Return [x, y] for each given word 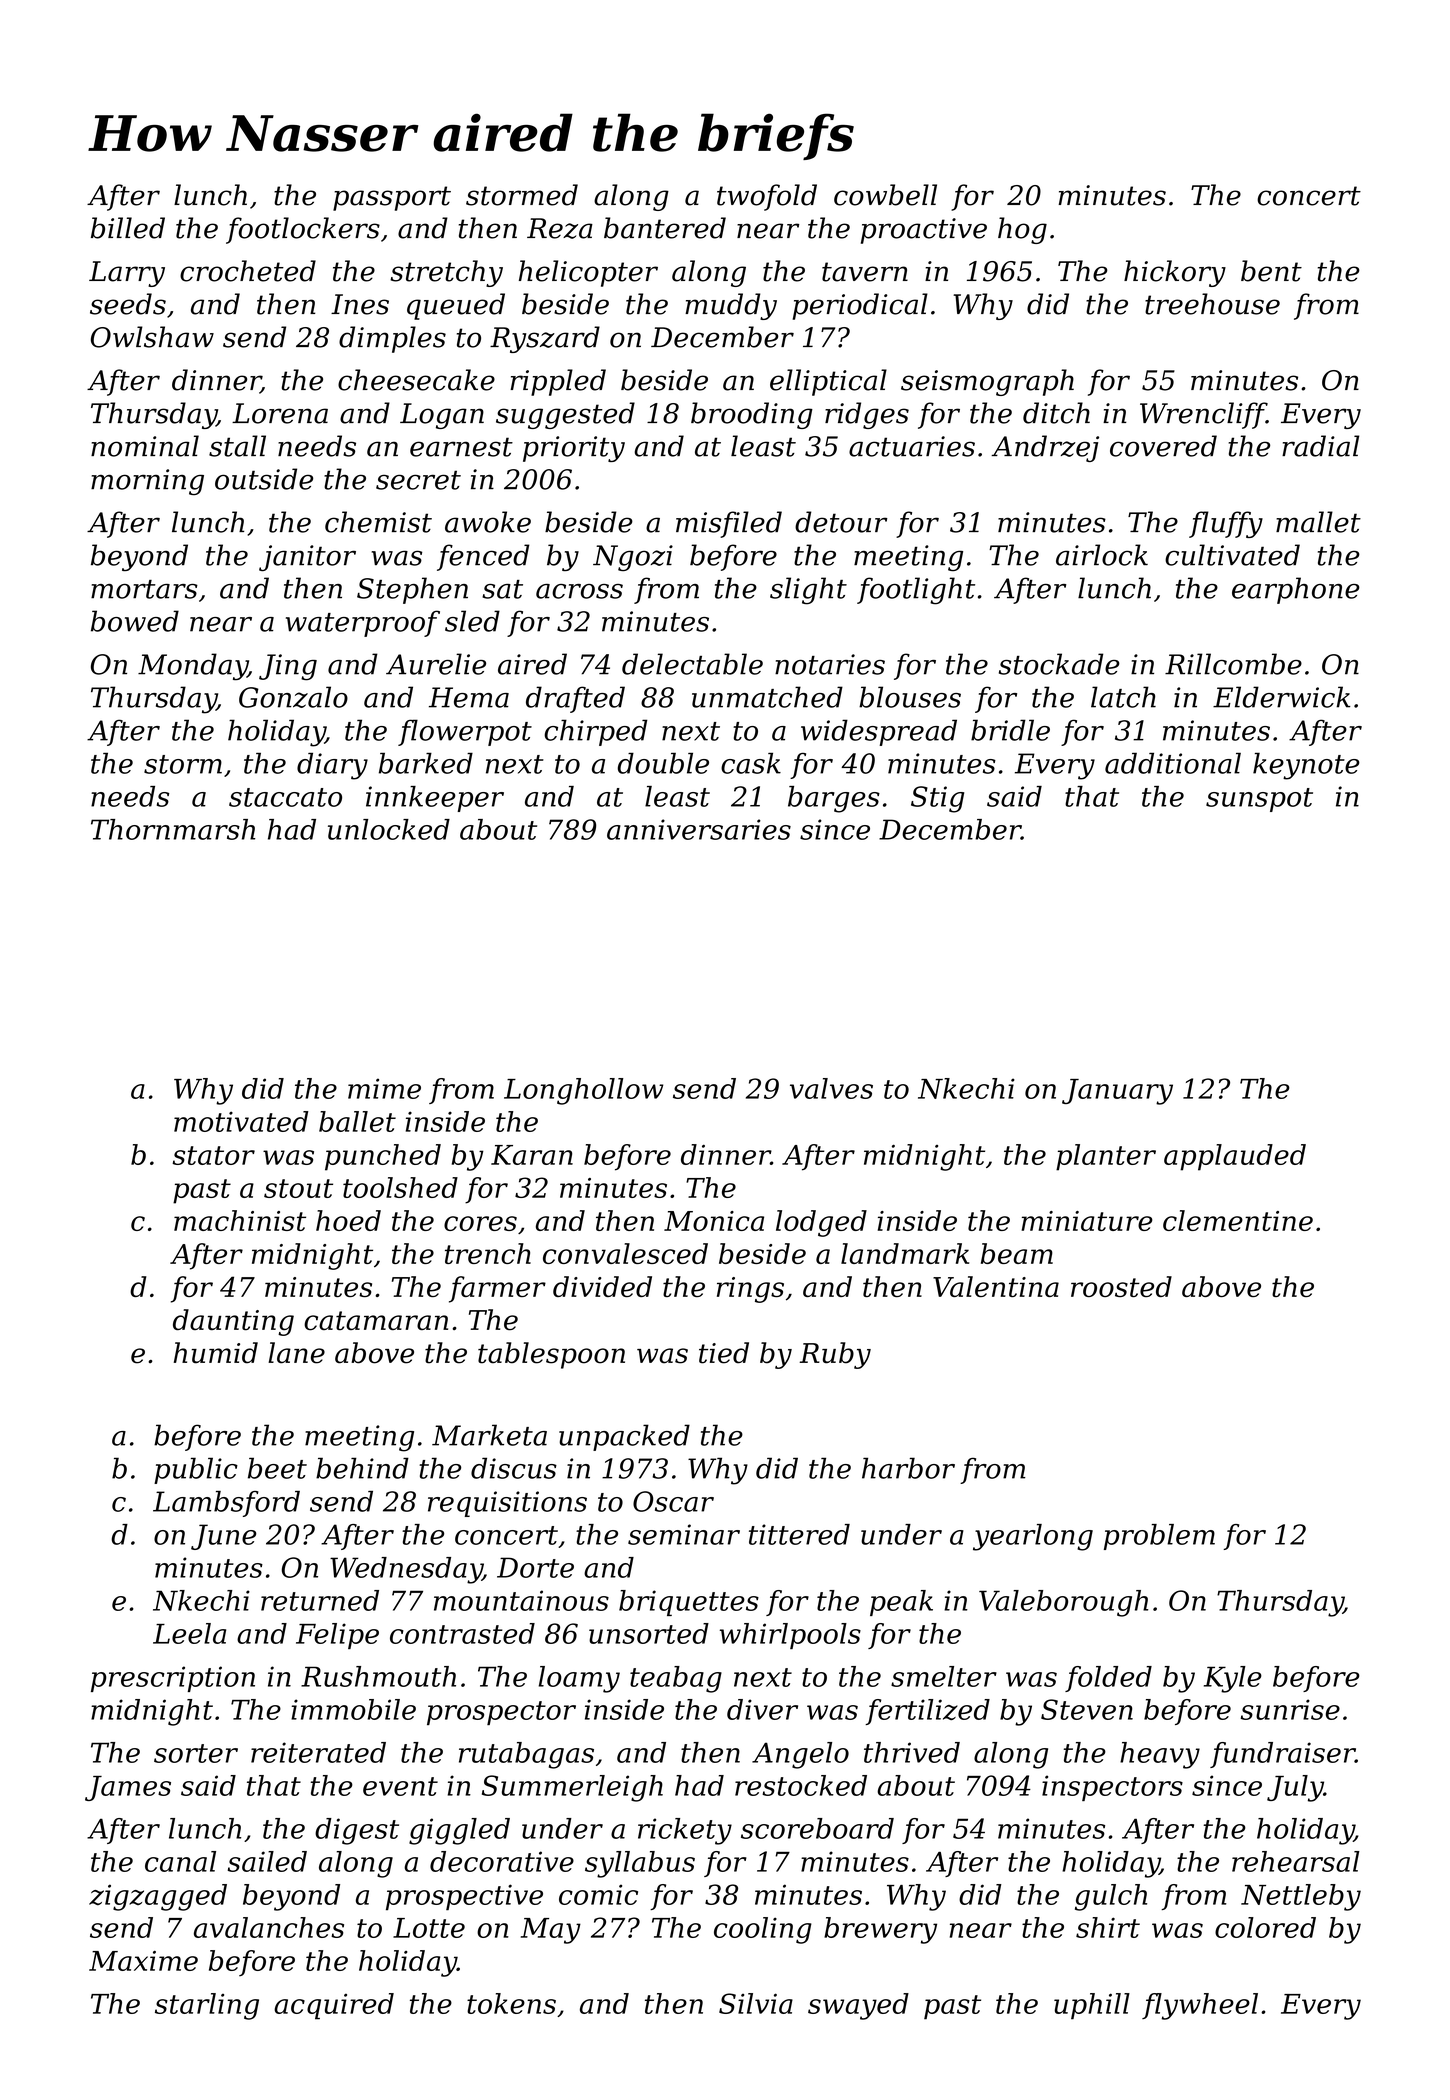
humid [216, 1353]
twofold [767, 197]
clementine [1238, 1220]
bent [1271, 271]
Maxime [143, 1961]
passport [392, 198]
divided [602, 1286]
